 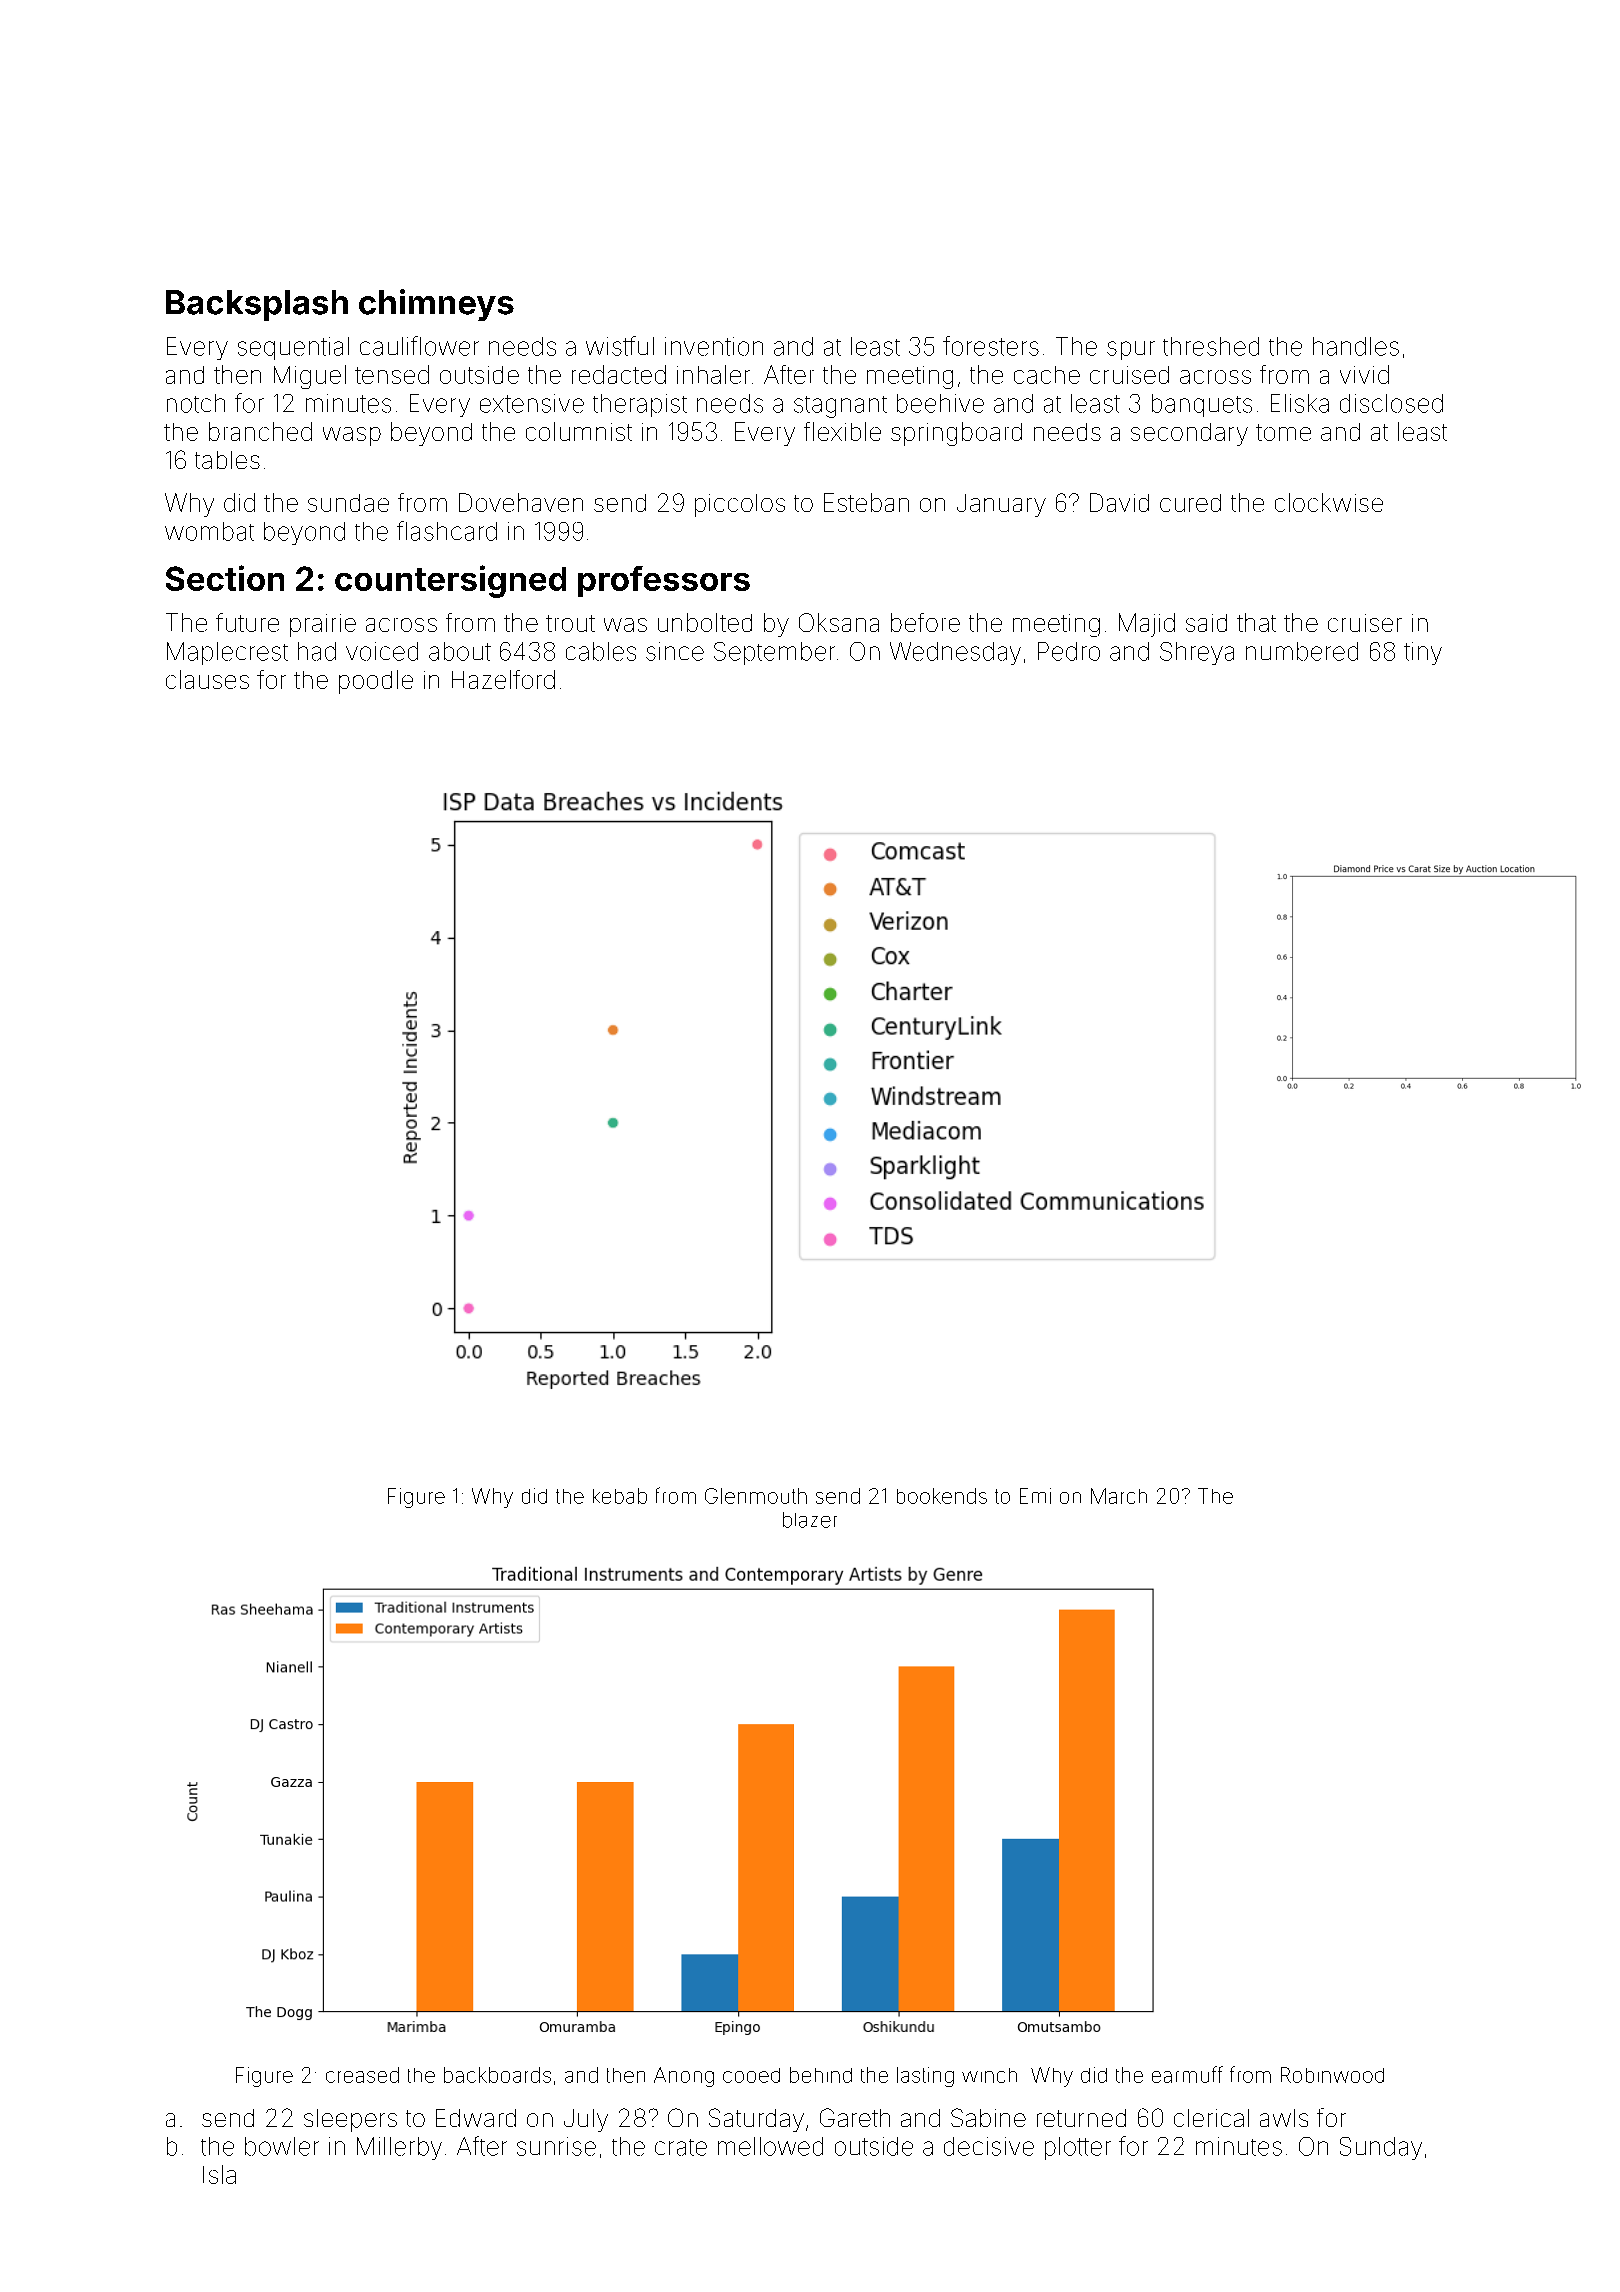 I want to click on mellowed, so click(x=770, y=2146).
